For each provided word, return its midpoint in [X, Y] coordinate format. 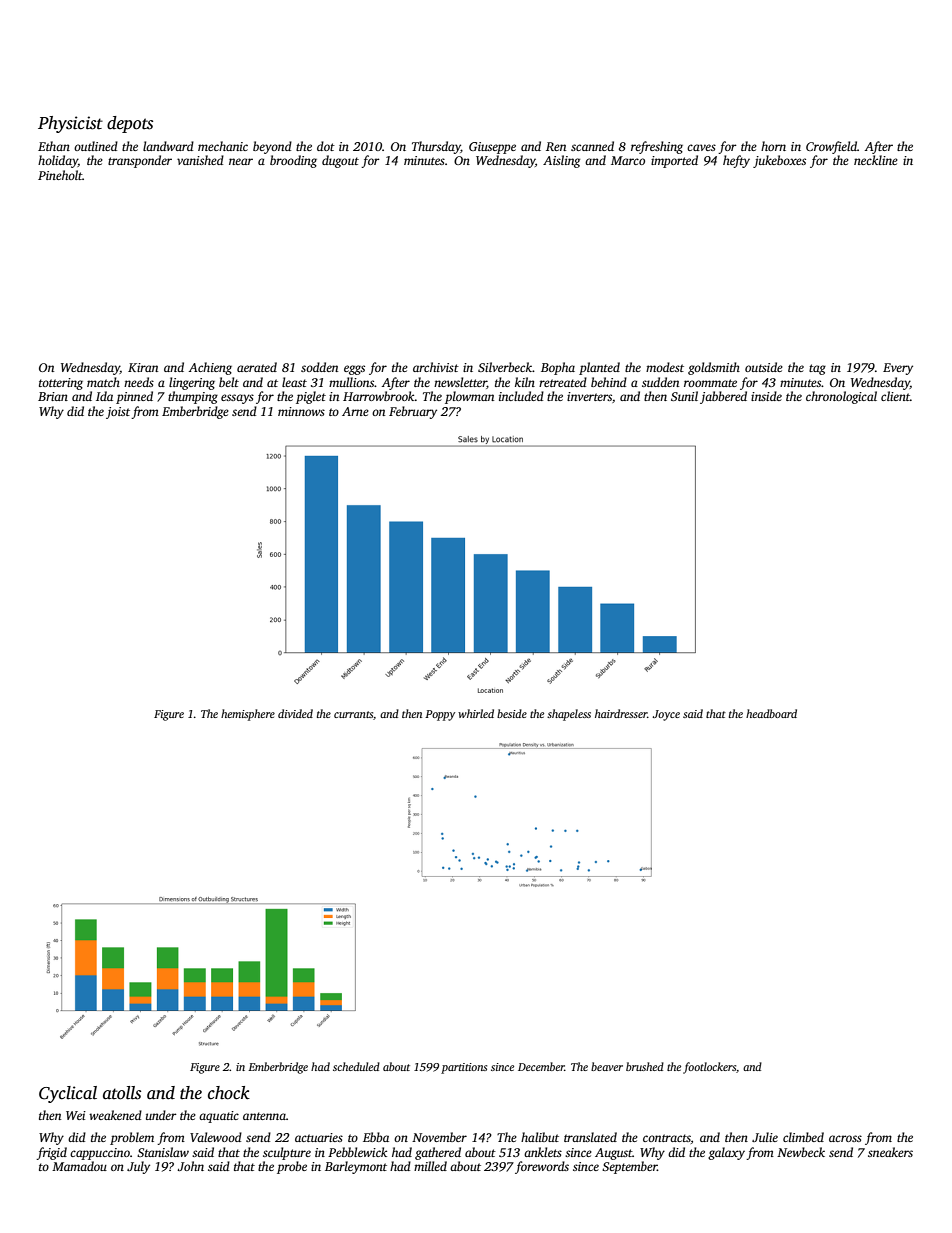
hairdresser [621, 713]
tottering [61, 384]
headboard [771, 713]
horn [773, 146]
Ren [556, 146]
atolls [122, 1093]
